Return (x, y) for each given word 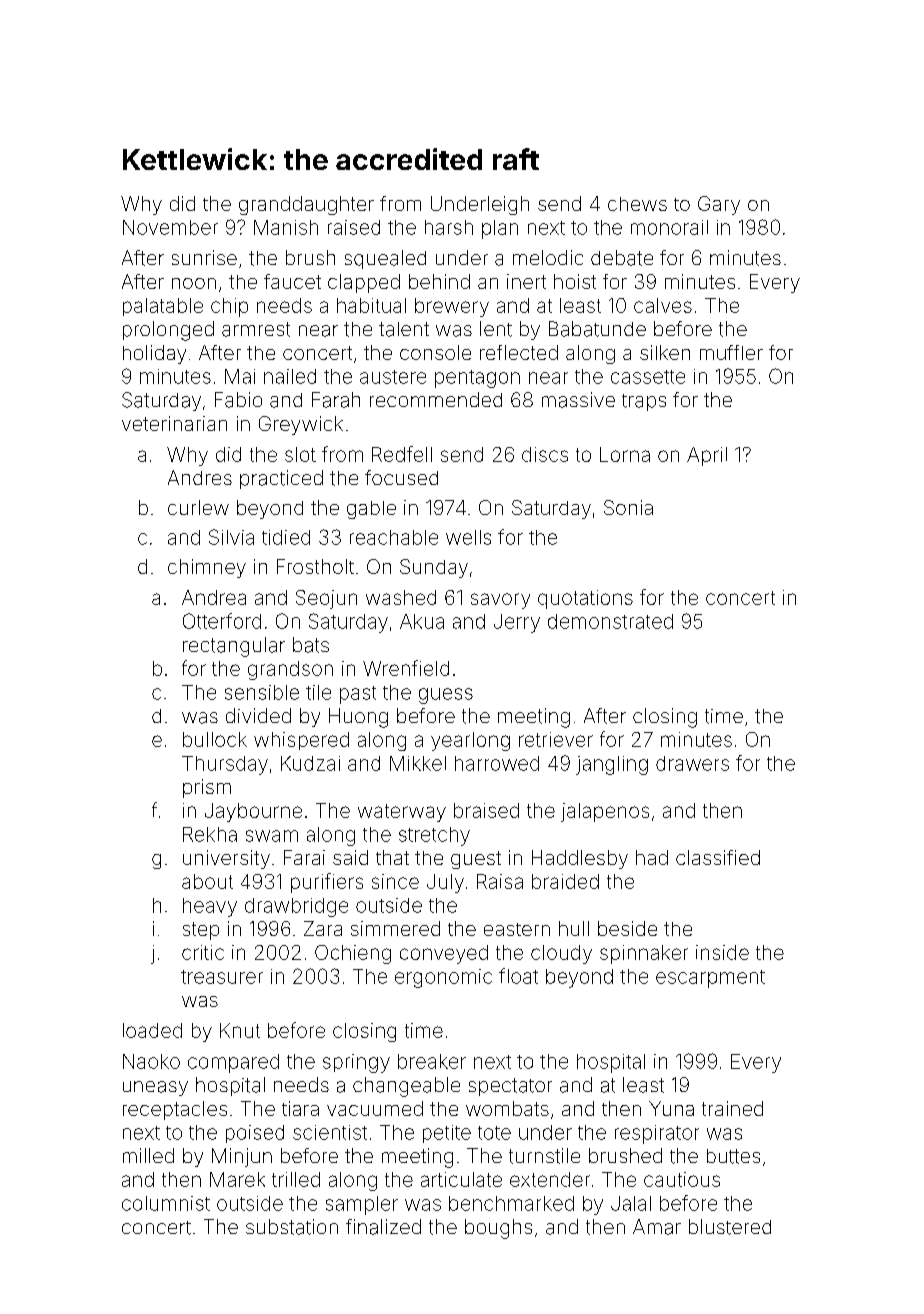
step (201, 931)
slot (300, 454)
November (170, 227)
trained (732, 1108)
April (707, 456)
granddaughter (306, 205)
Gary (719, 205)
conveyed (444, 954)
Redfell (402, 454)
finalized (383, 1227)
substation (292, 1227)
